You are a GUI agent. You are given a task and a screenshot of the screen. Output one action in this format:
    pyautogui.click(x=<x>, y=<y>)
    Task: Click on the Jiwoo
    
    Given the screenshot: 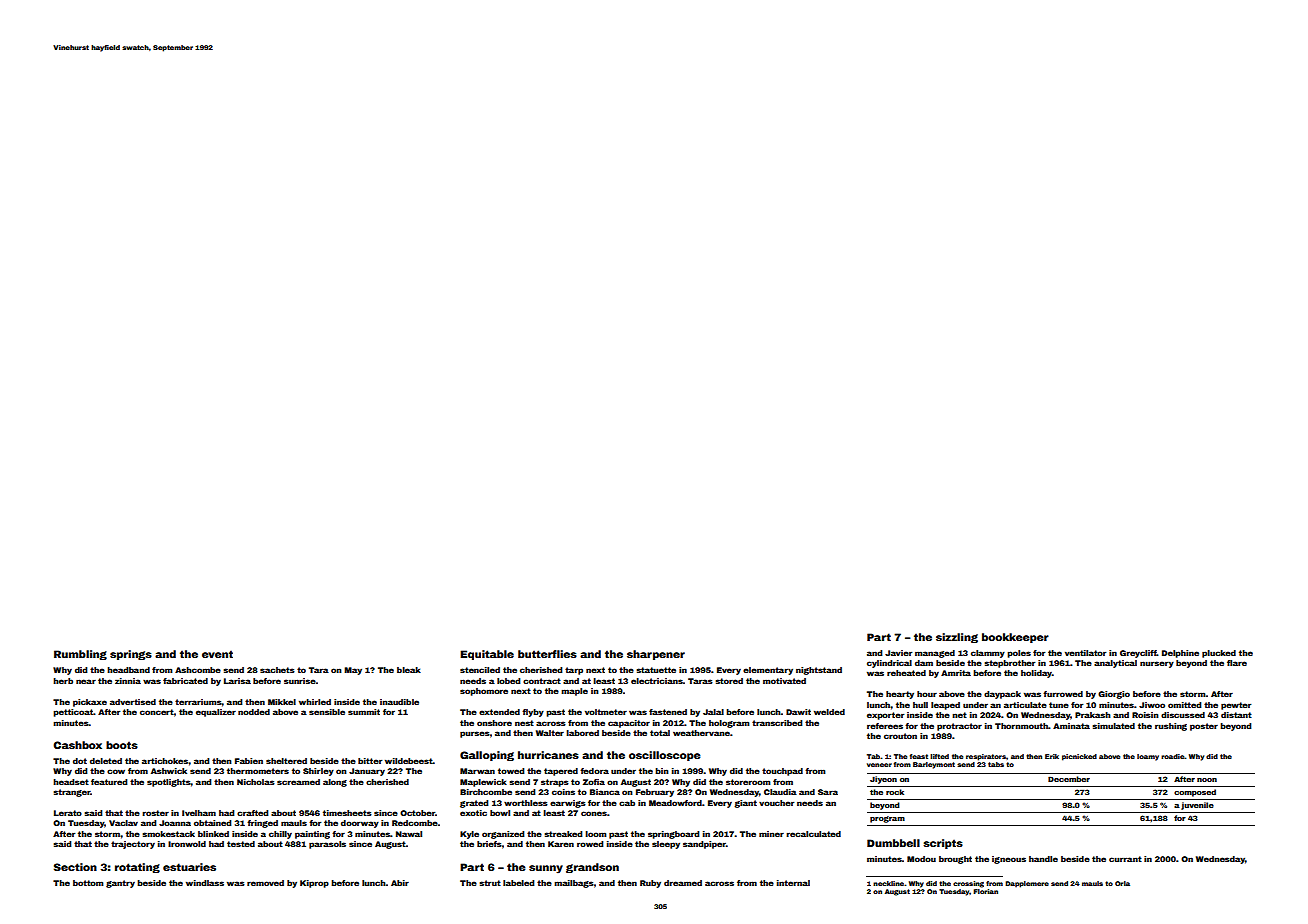 What is the action you would take?
    pyautogui.click(x=1152, y=705)
